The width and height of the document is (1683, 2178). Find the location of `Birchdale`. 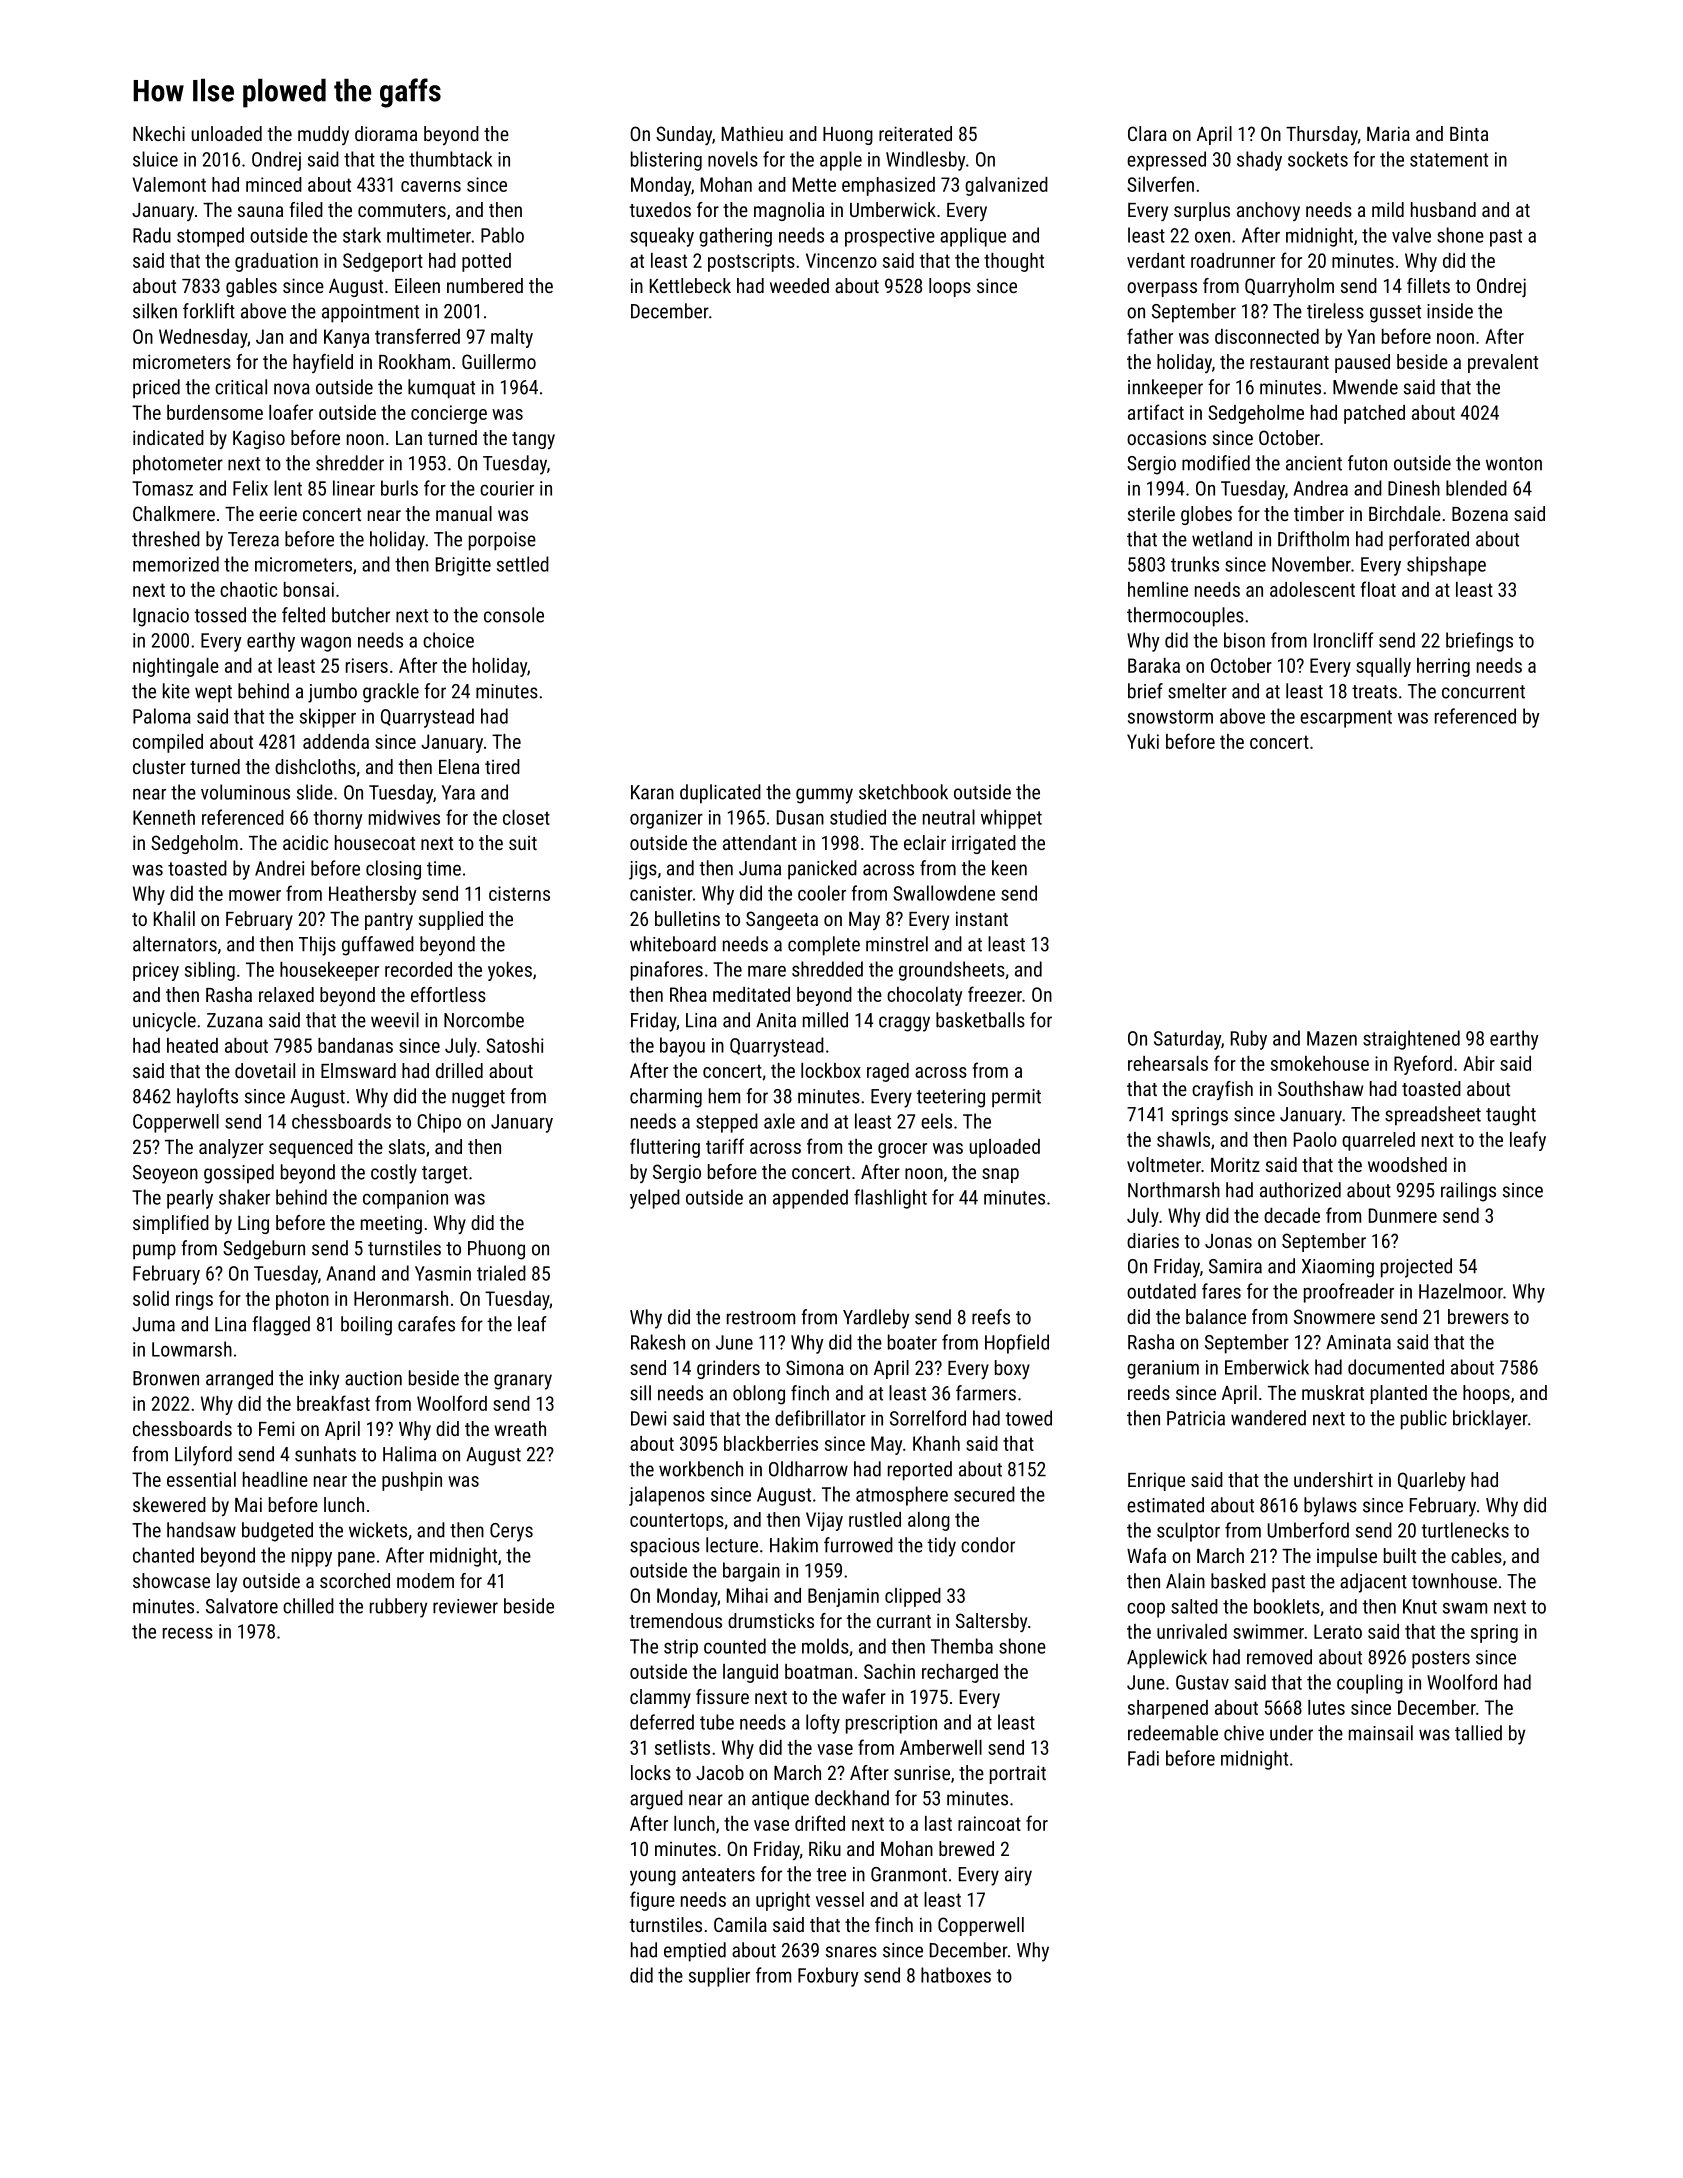

Birchdale is located at coordinates (1405, 513).
